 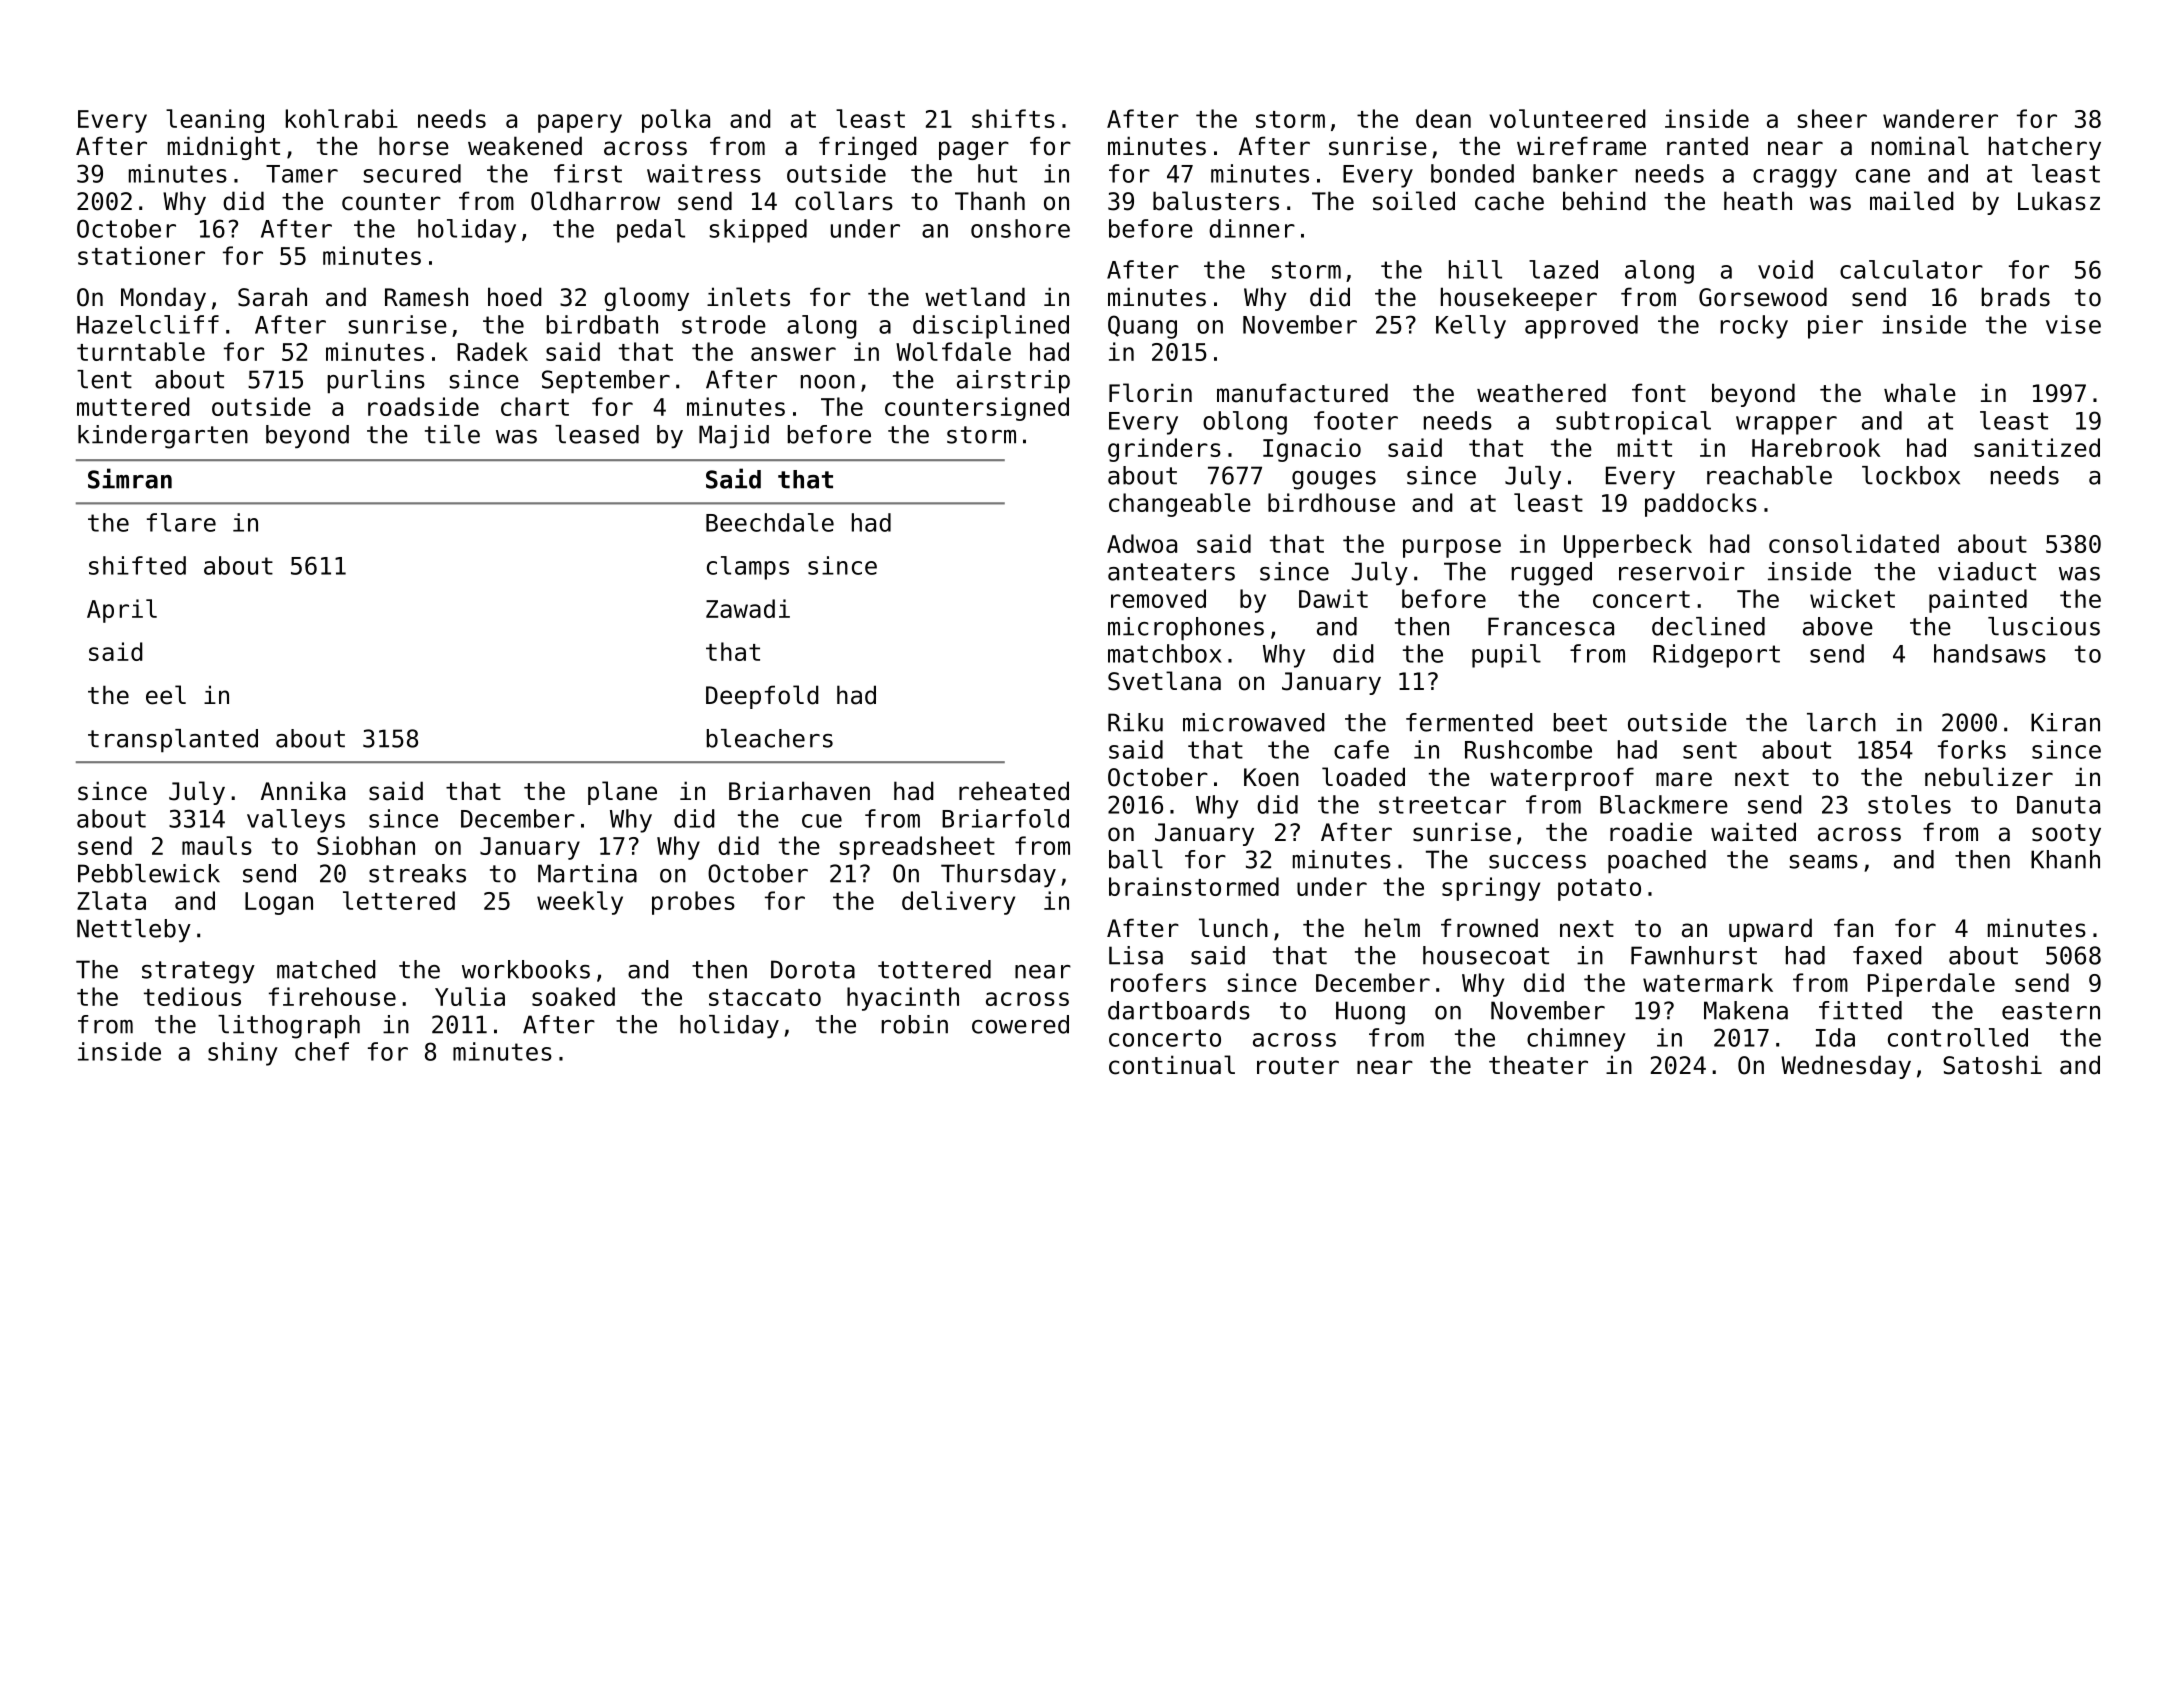 What do you see at coordinates (1135, 722) in the page?
I see `Riku` at bounding box center [1135, 722].
